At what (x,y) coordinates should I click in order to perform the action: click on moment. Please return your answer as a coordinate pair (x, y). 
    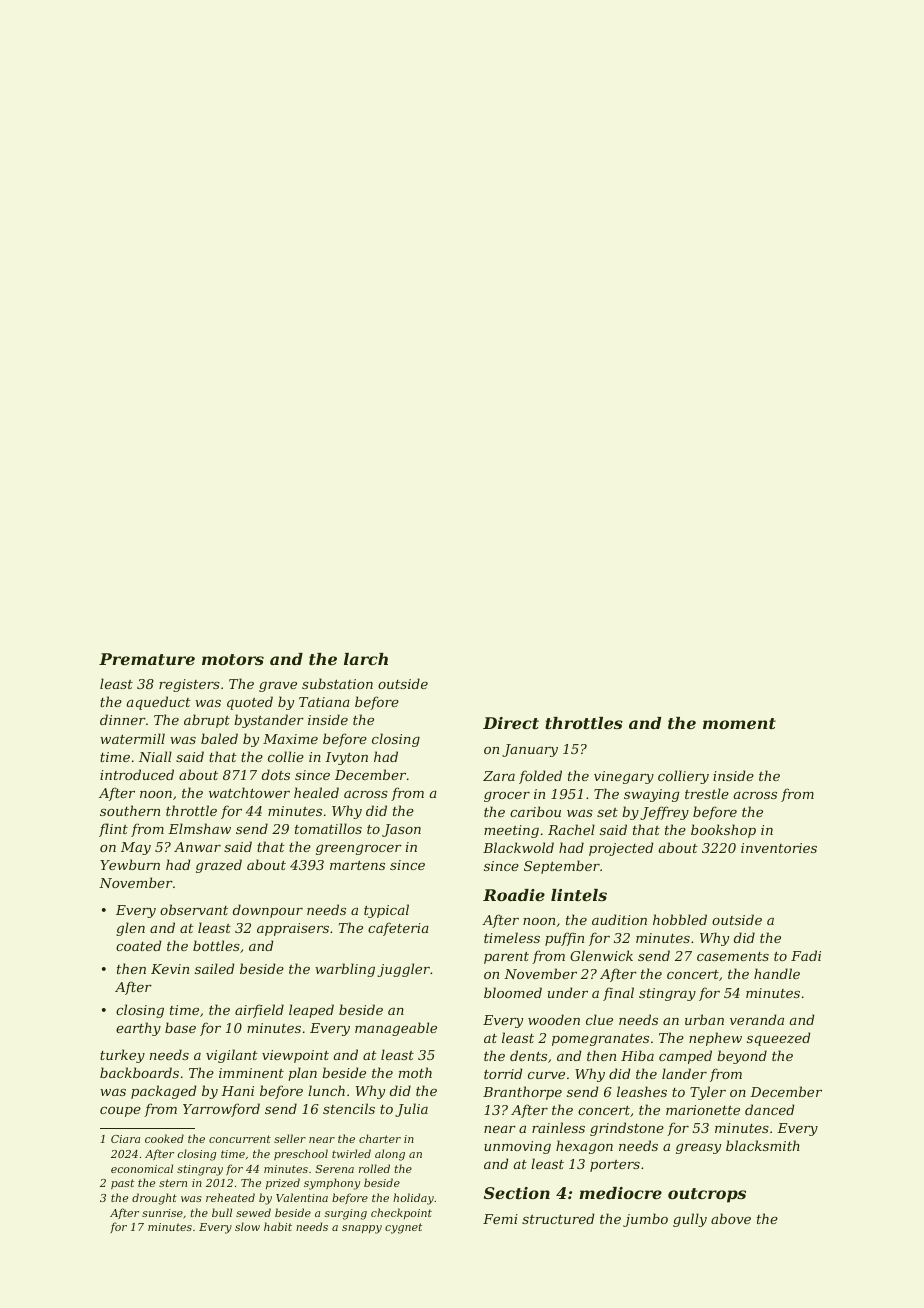
    Looking at the image, I should click on (739, 723).
